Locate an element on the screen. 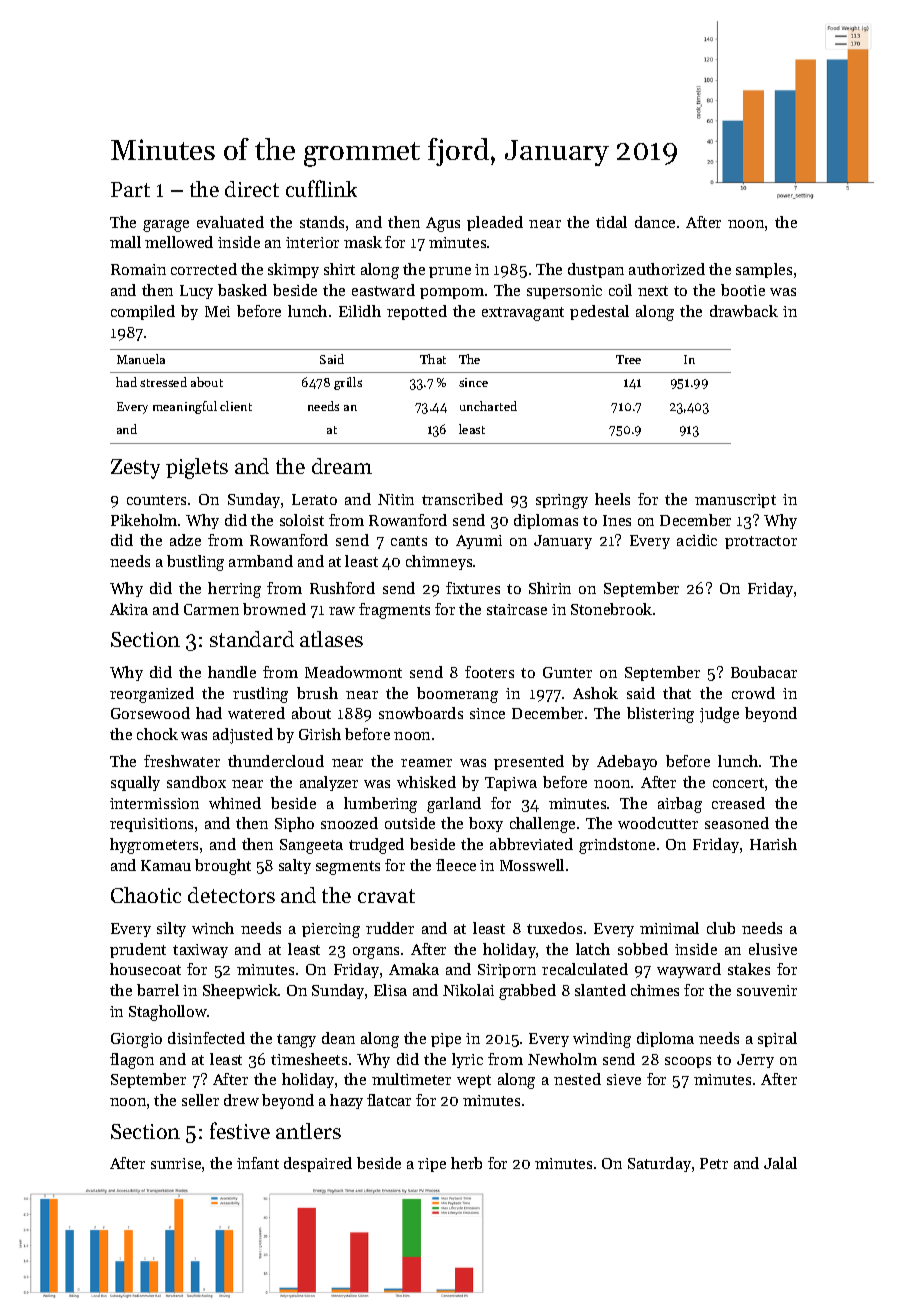 The height and width of the screenshot is (1316, 908). salty is located at coordinates (295, 866).
